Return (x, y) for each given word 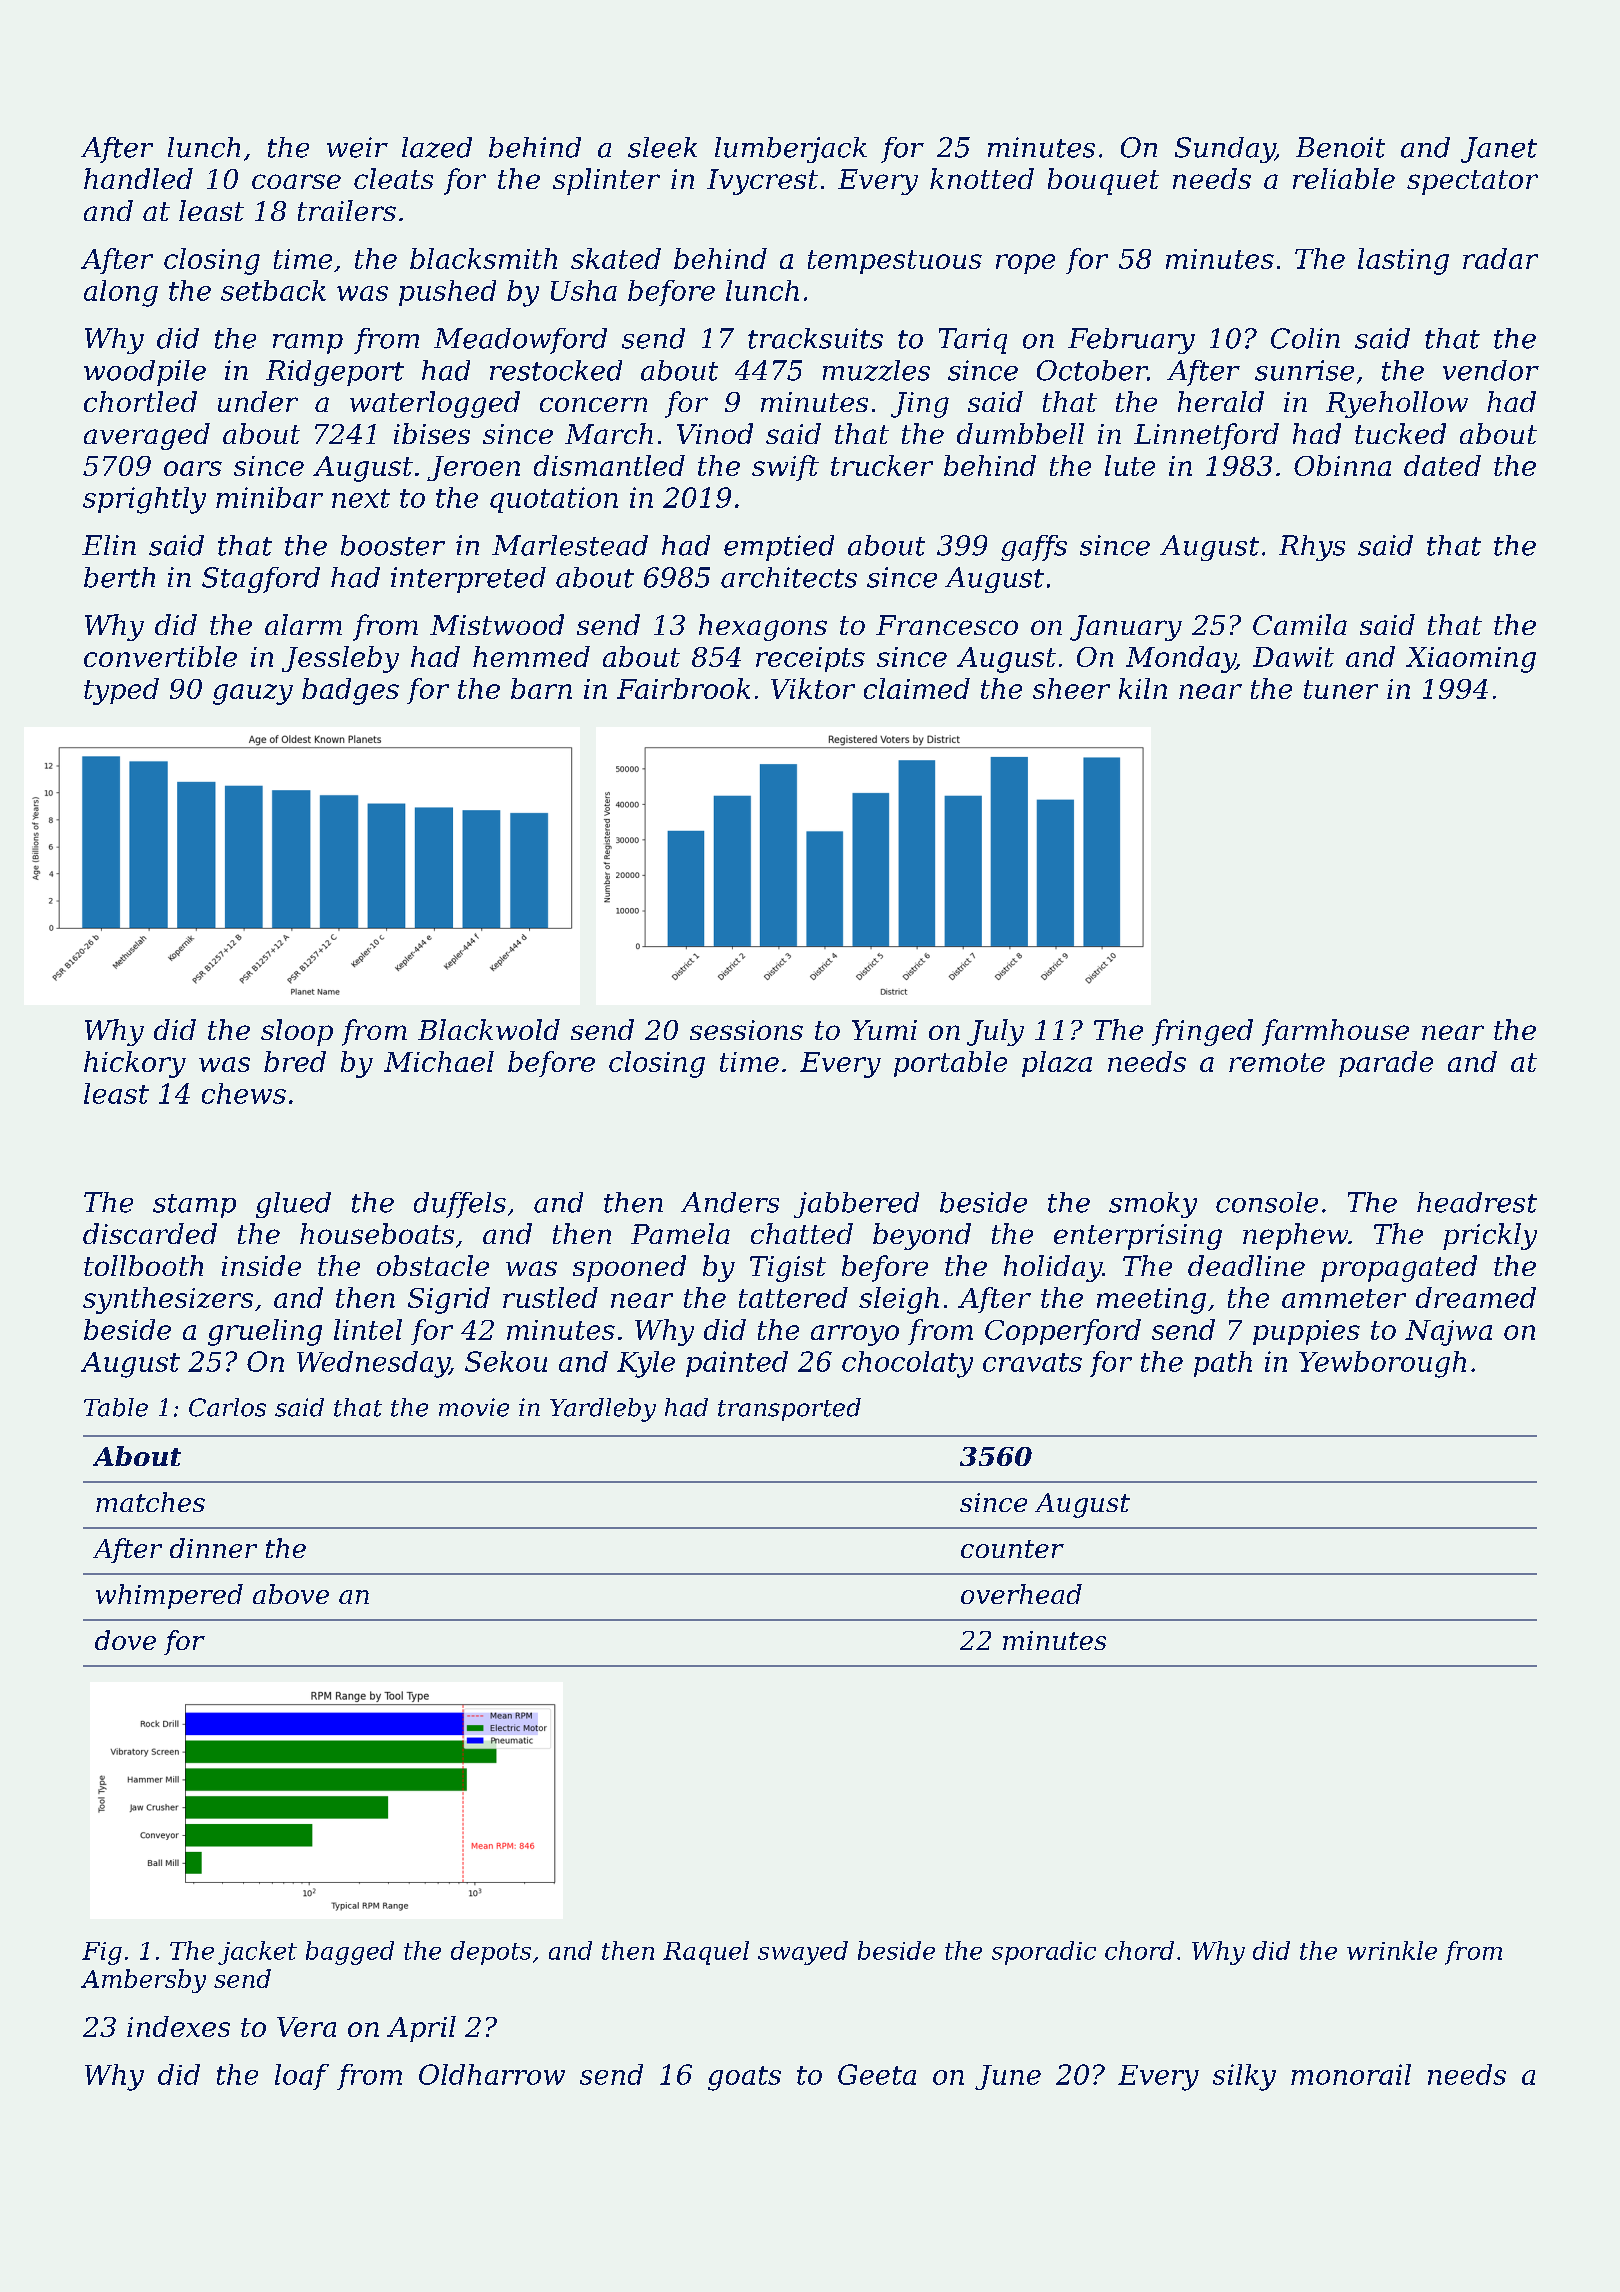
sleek (662, 147)
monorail (1351, 2074)
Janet (1499, 150)
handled (138, 178)
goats (744, 2078)
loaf (302, 2077)
